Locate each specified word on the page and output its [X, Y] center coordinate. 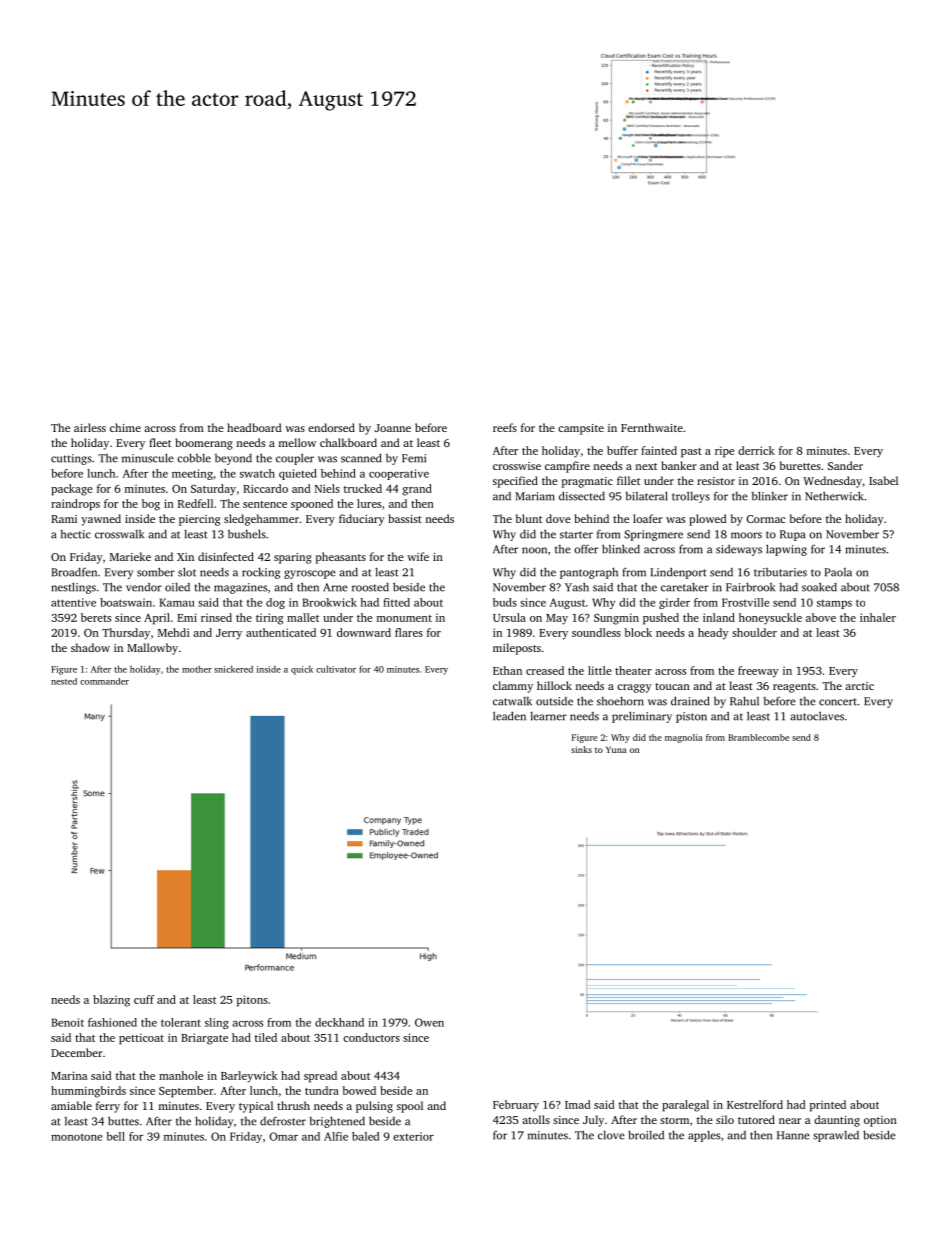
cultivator [336, 669]
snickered [233, 669]
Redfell [195, 503]
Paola [838, 572]
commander [104, 681]
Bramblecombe [758, 737]
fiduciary [362, 520]
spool [410, 1107]
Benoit [67, 1022]
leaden [509, 716]
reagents [794, 688]
